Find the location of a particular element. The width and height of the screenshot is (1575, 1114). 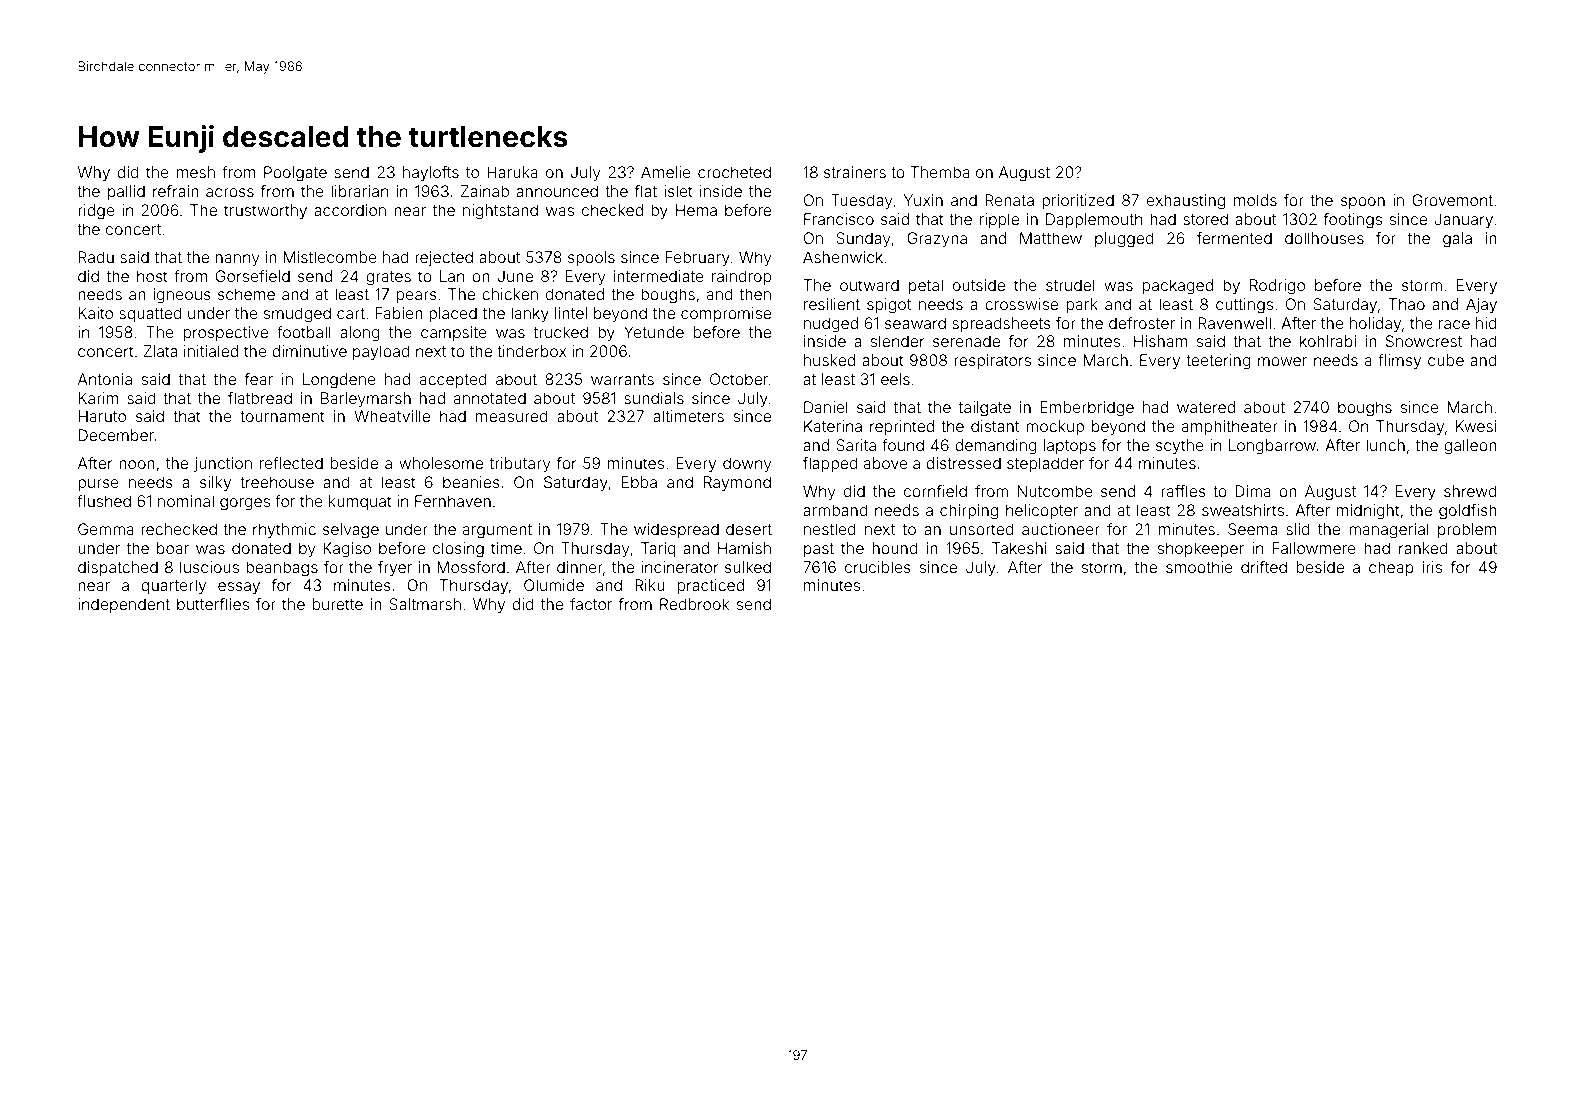

strainers is located at coordinates (855, 172).
